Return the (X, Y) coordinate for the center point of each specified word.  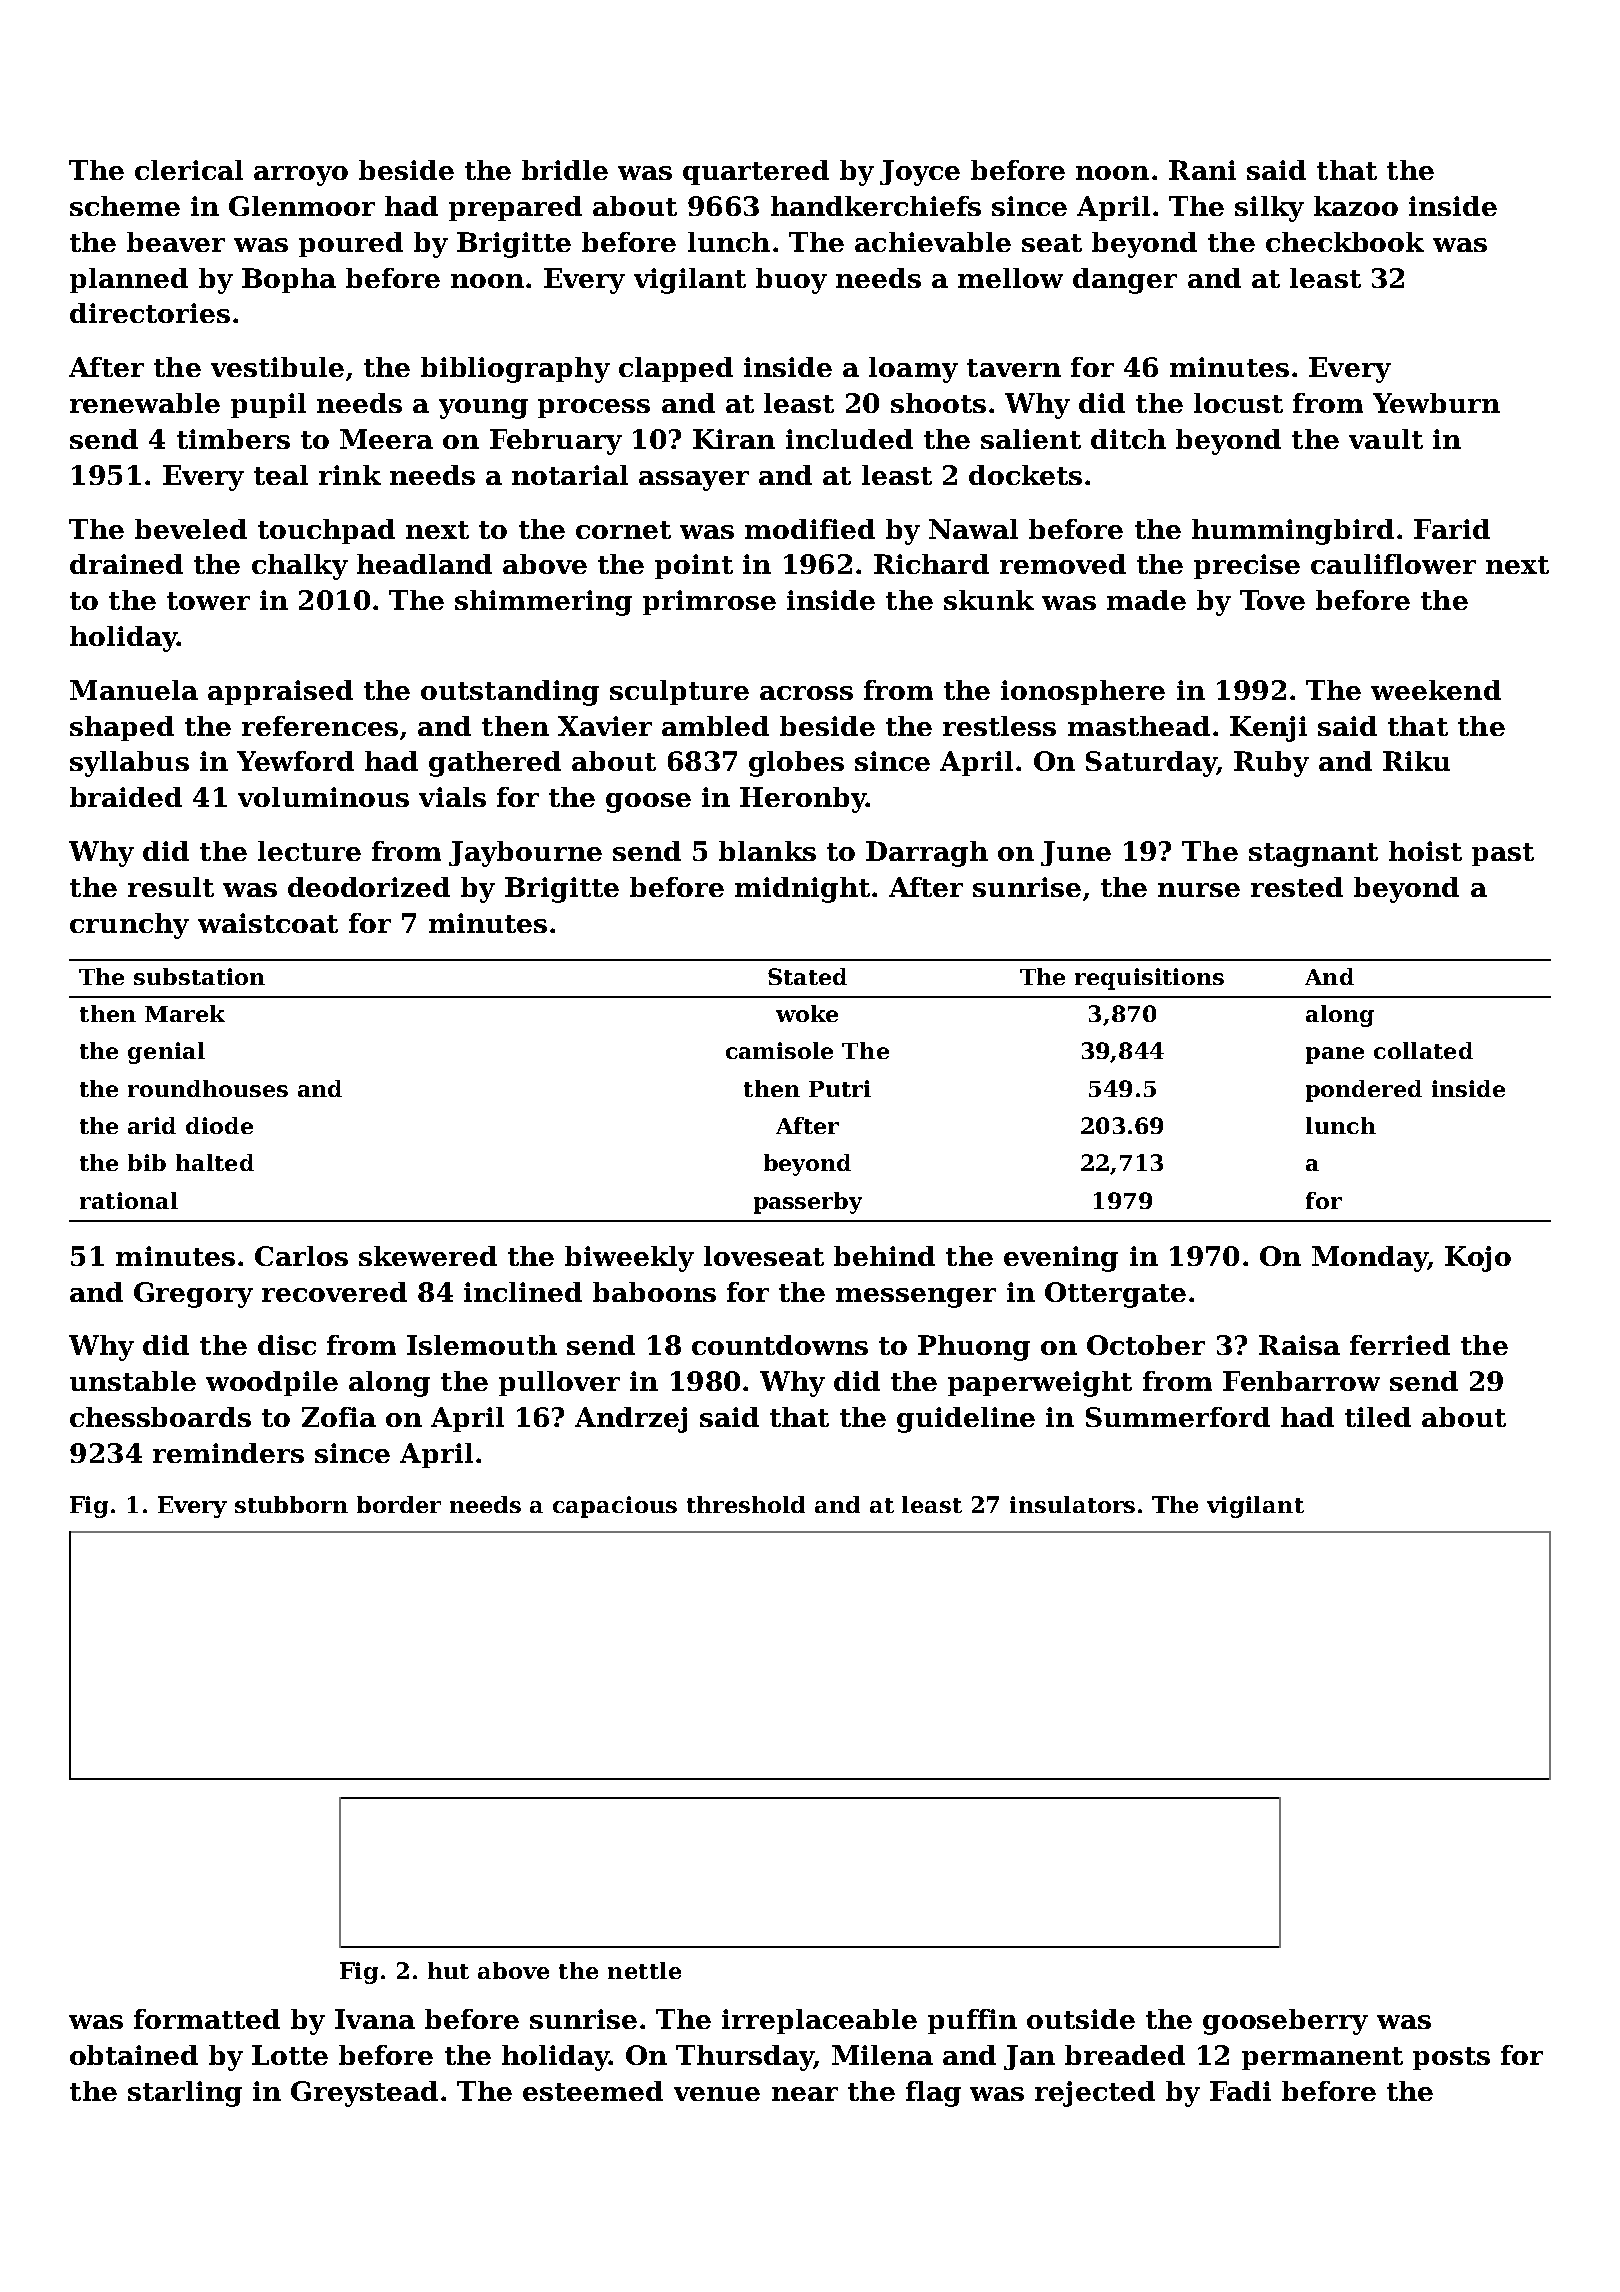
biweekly (629, 1259)
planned (129, 280)
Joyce (920, 173)
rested (1297, 887)
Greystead (364, 2094)
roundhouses (208, 1088)
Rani (1202, 170)
